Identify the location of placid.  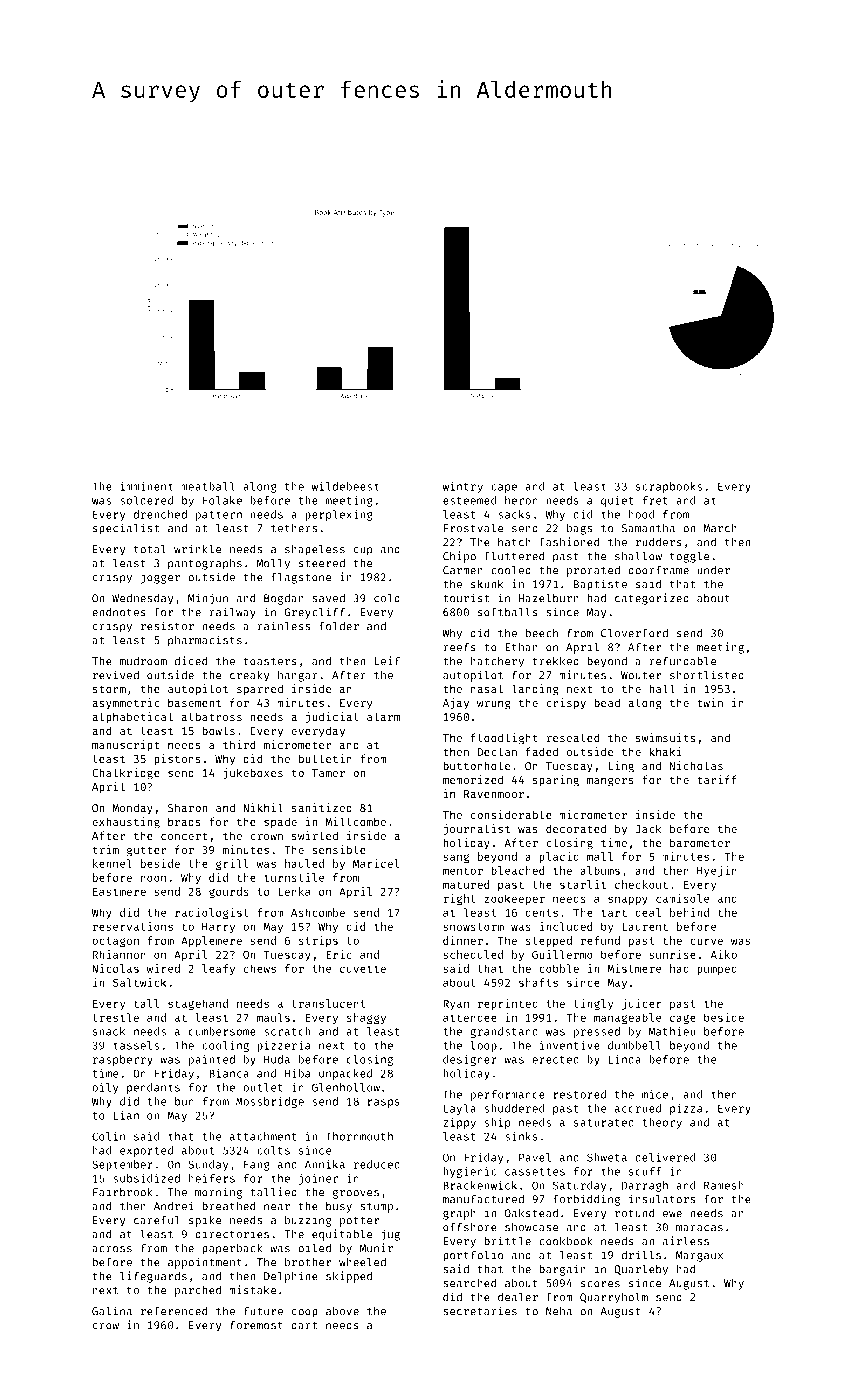
(559, 857).
